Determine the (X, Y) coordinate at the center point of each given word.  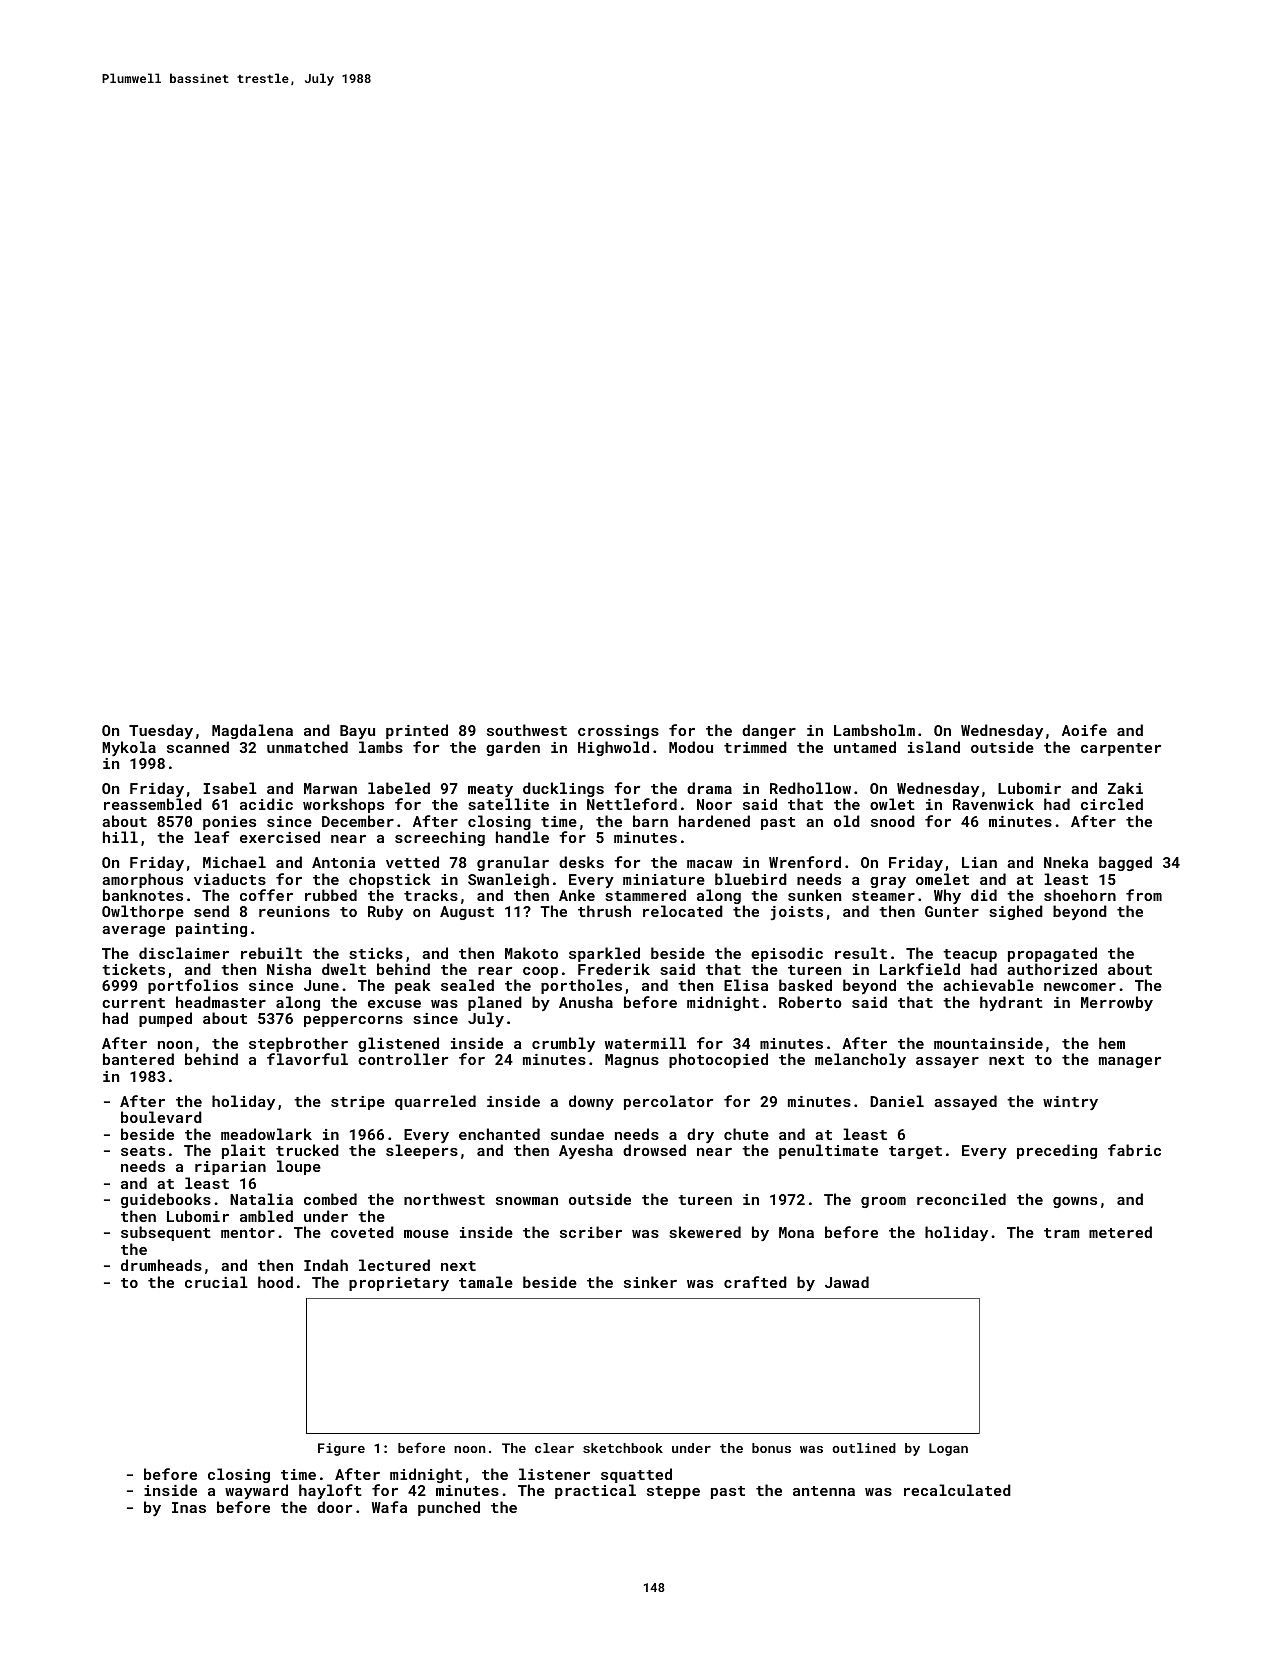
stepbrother (298, 1044)
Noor (714, 804)
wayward (256, 1491)
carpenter (1121, 749)
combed (330, 1199)
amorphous (142, 880)
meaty (492, 791)
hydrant (1011, 1003)
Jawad (847, 1282)
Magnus (632, 1061)
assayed (965, 1102)
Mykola (129, 748)
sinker (650, 1282)
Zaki (1125, 788)
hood (275, 1282)
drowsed (654, 1150)
